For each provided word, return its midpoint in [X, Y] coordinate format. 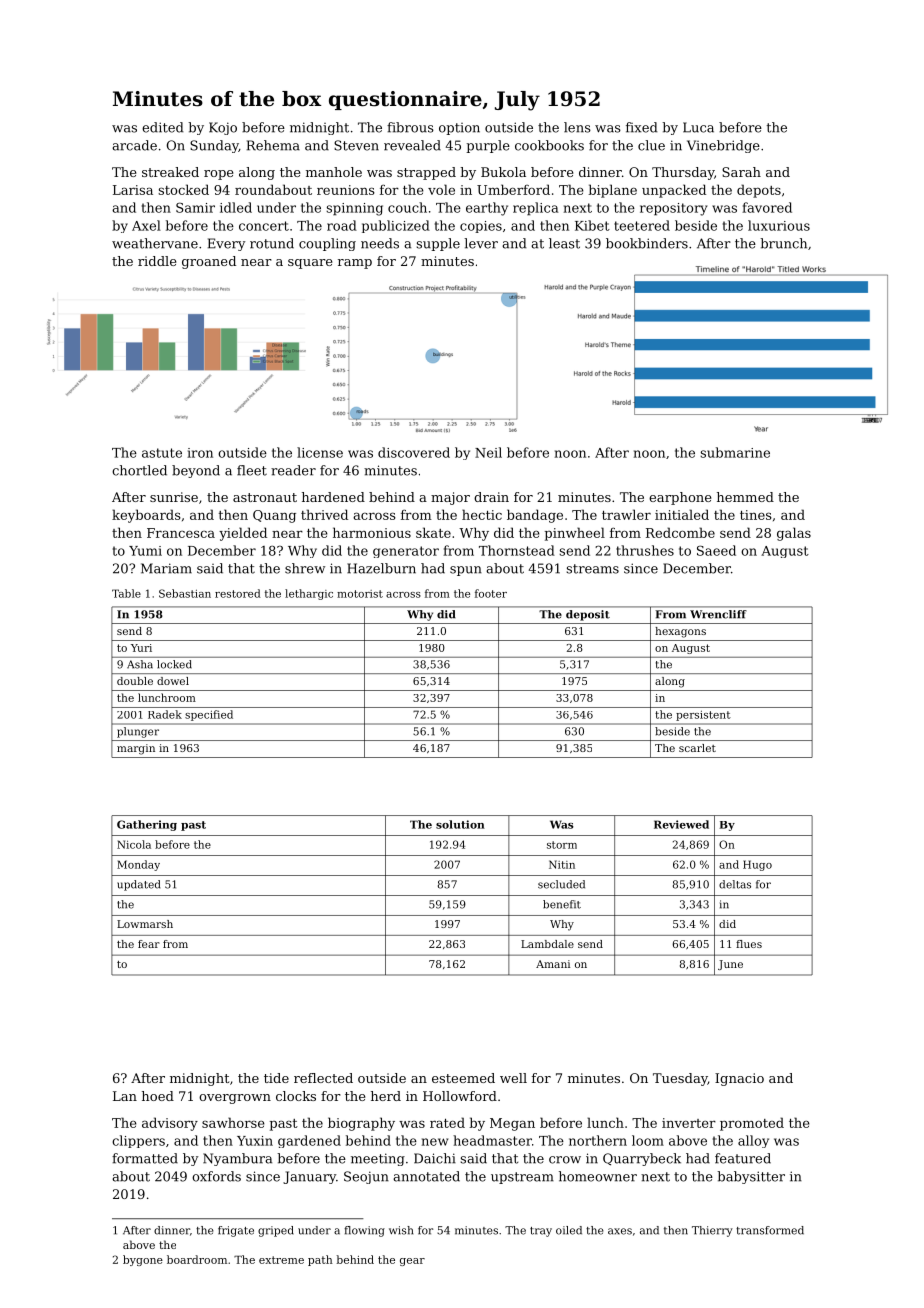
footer [491, 593]
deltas [735, 884]
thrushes [645, 550]
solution [460, 824]
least [564, 243]
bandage [535, 516]
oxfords [216, 1176]
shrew [305, 568]
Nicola [134, 844]
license [320, 452]
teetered [642, 225]
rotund [272, 243]
